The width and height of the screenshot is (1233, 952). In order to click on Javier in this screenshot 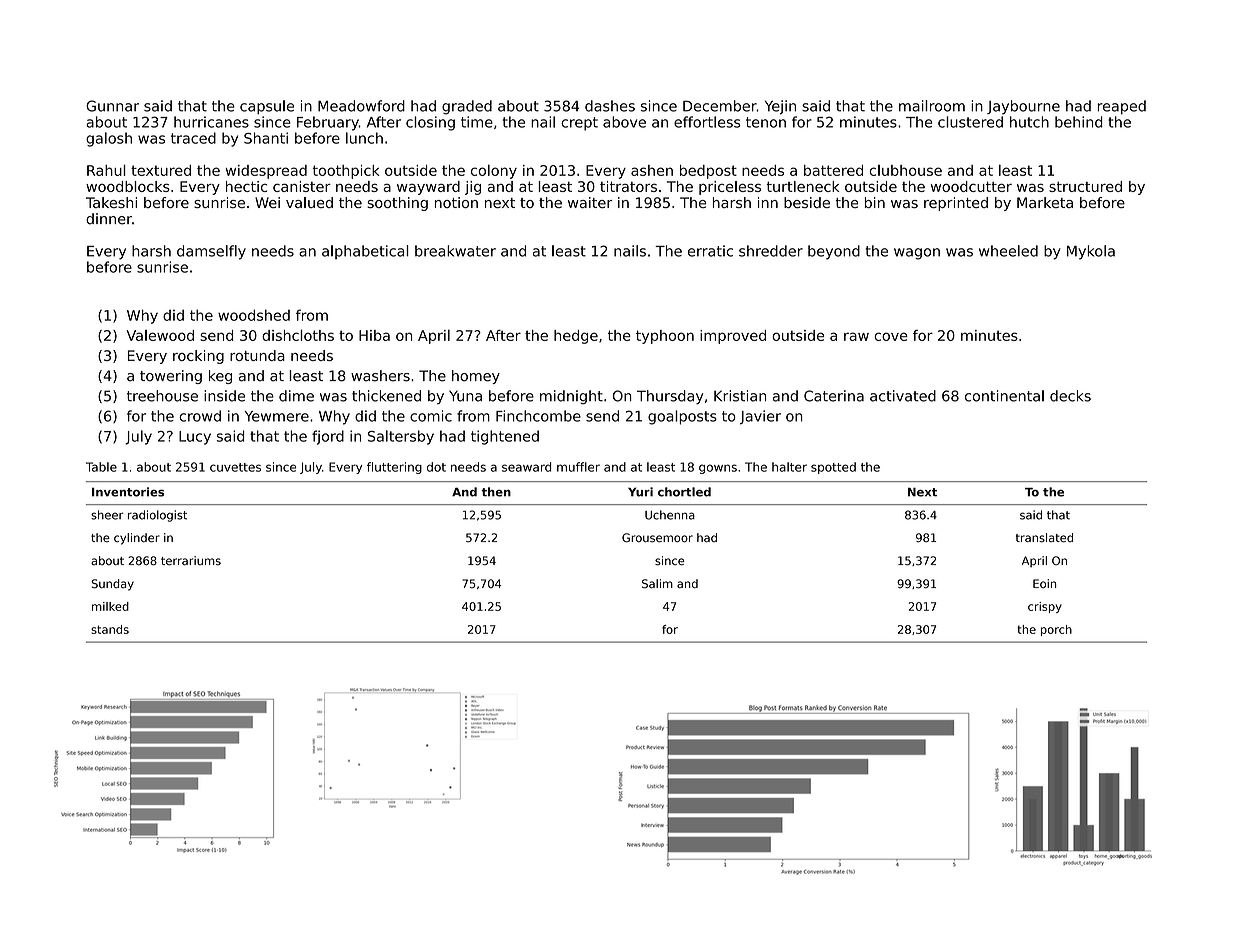, I will do `click(760, 417)`.
